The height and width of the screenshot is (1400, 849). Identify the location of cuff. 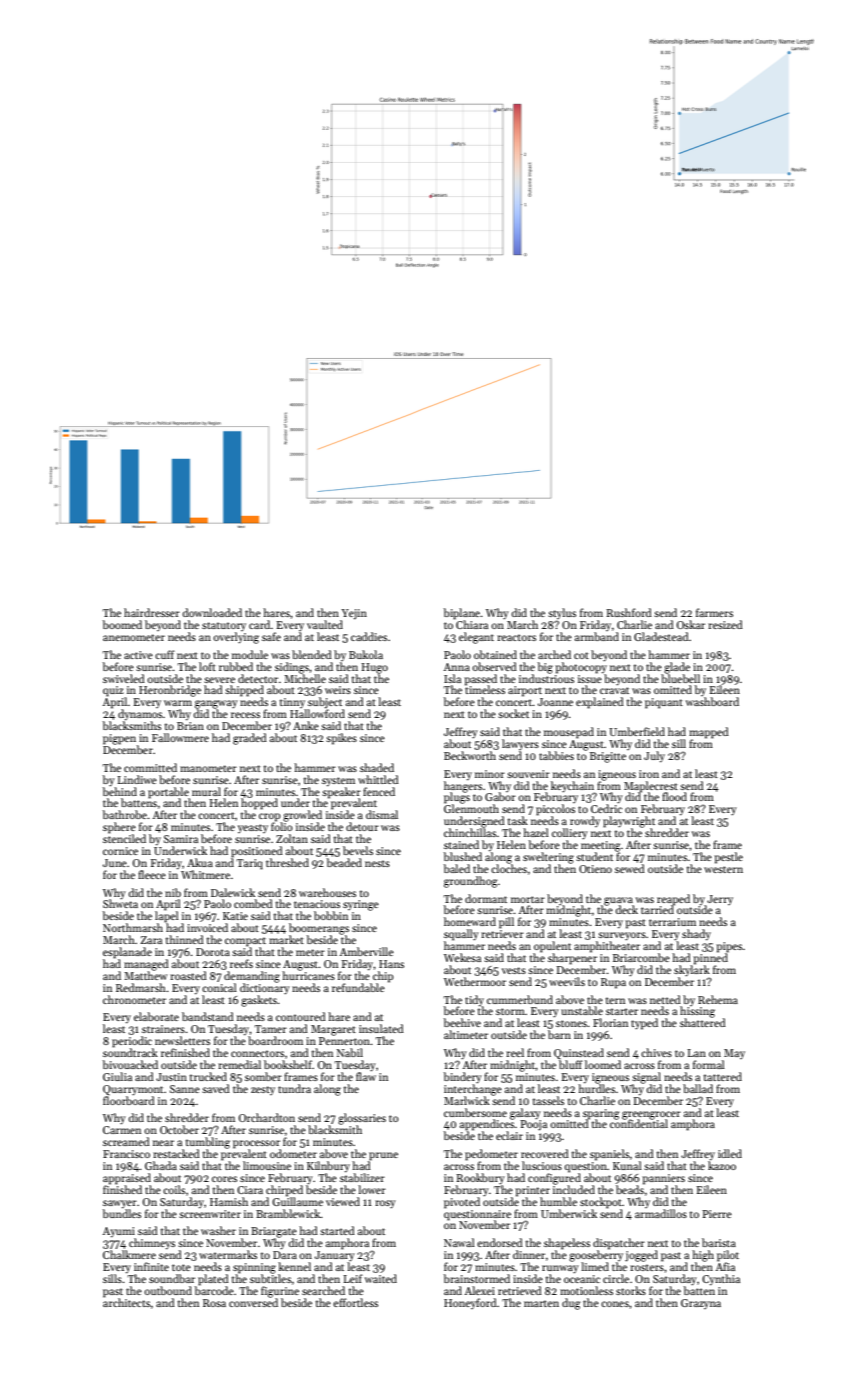
(165, 654).
